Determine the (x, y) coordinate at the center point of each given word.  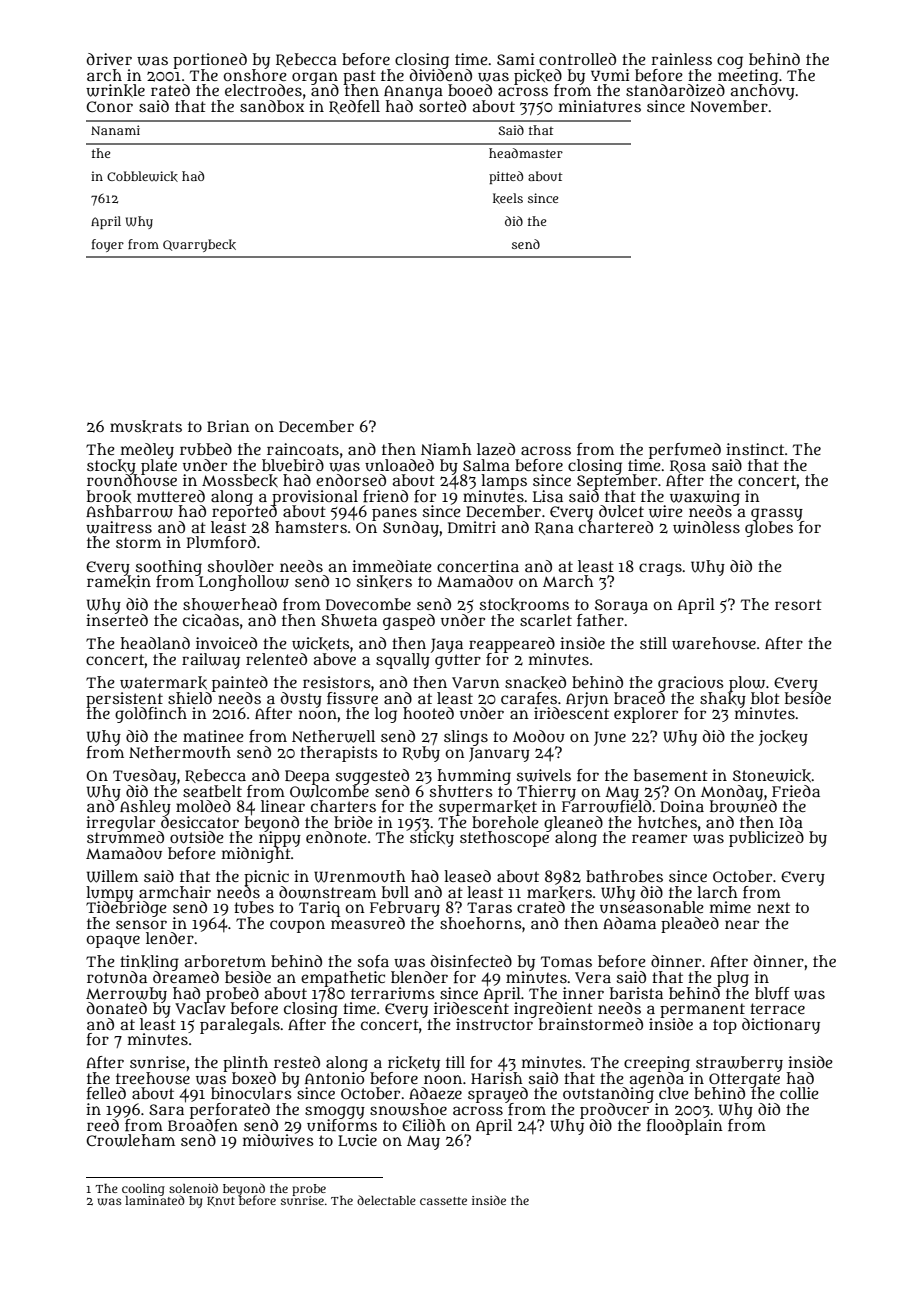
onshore (255, 75)
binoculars (251, 1094)
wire (666, 511)
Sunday (411, 529)
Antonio (334, 1078)
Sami (515, 59)
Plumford (221, 542)
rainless (681, 59)
